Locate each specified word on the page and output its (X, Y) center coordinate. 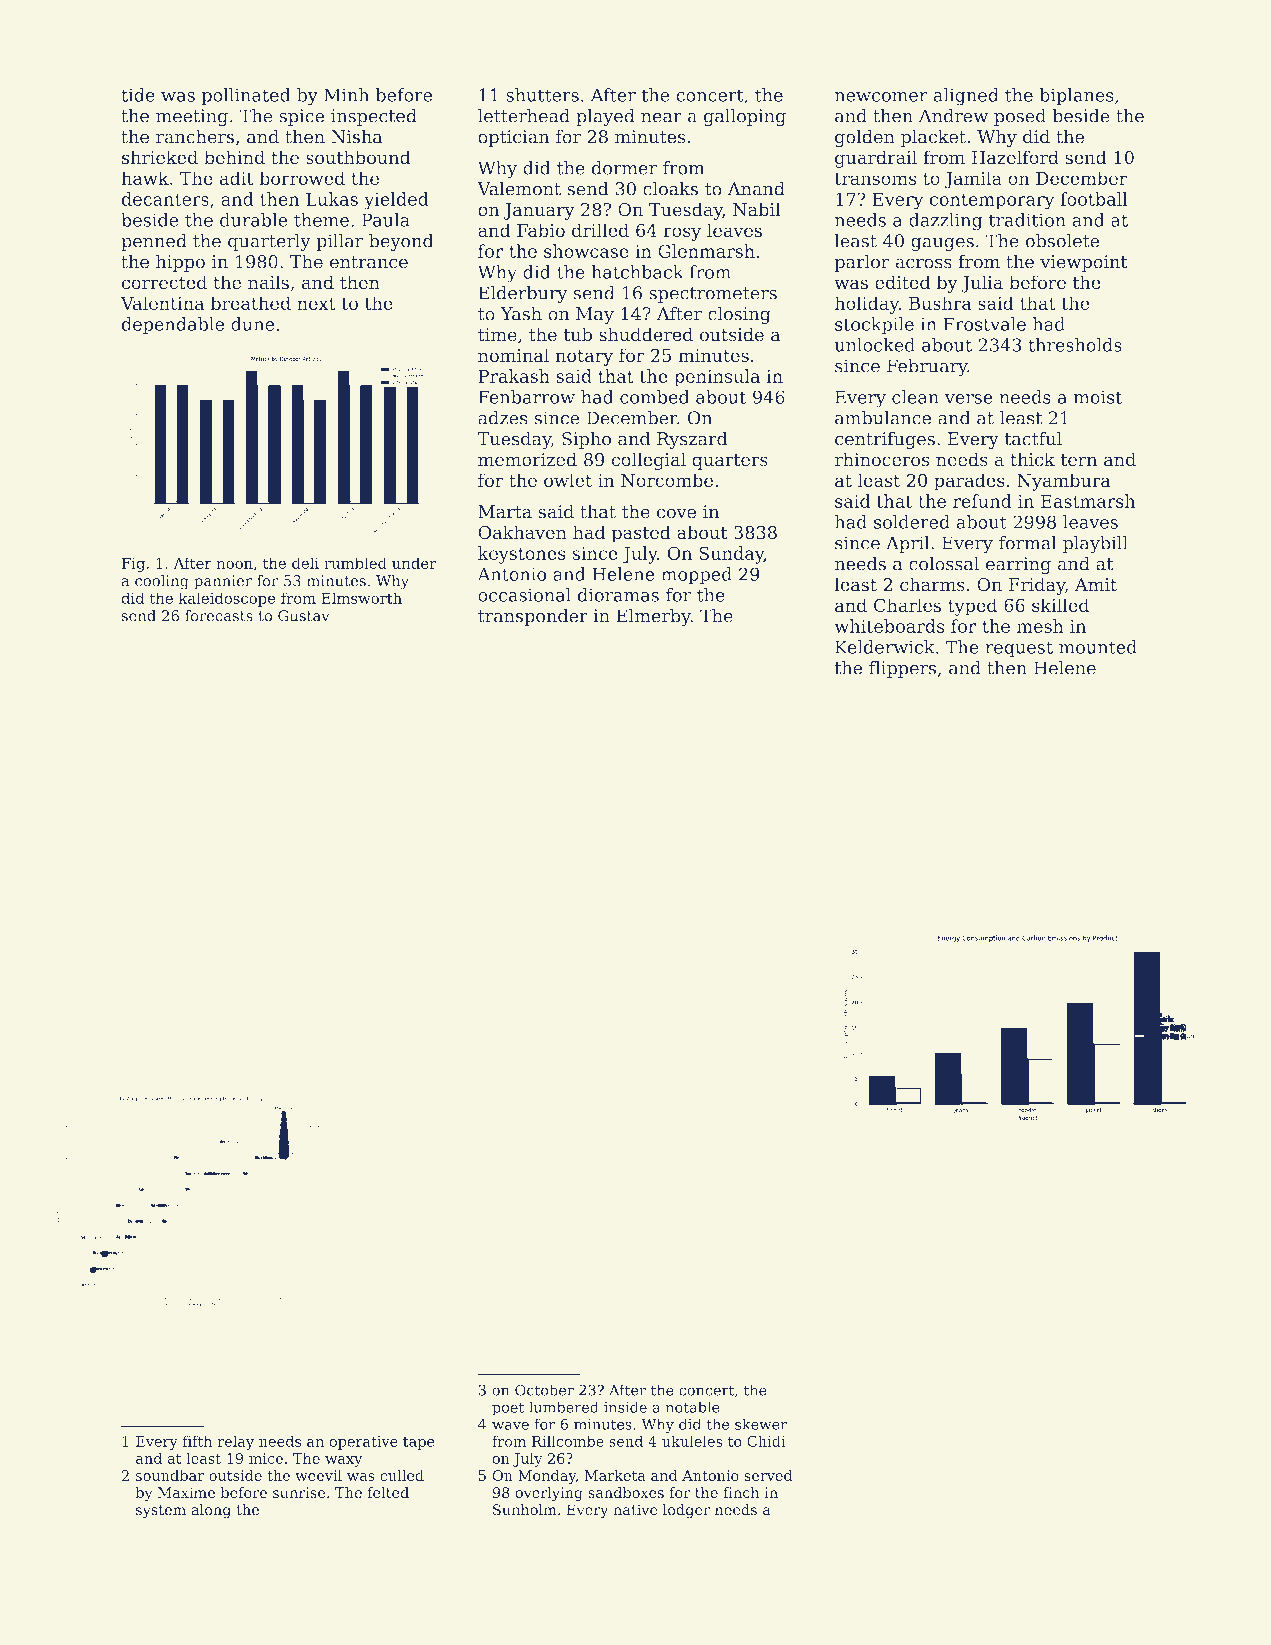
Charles (907, 605)
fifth (197, 1441)
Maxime (186, 1492)
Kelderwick (885, 647)
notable (693, 1407)
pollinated (246, 97)
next (316, 303)
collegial (648, 461)
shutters (542, 95)
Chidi (766, 1441)
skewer (761, 1424)
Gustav (304, 616)
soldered (912, 522)
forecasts (219, 616)
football (1094, 199)
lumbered (564, 1407)
